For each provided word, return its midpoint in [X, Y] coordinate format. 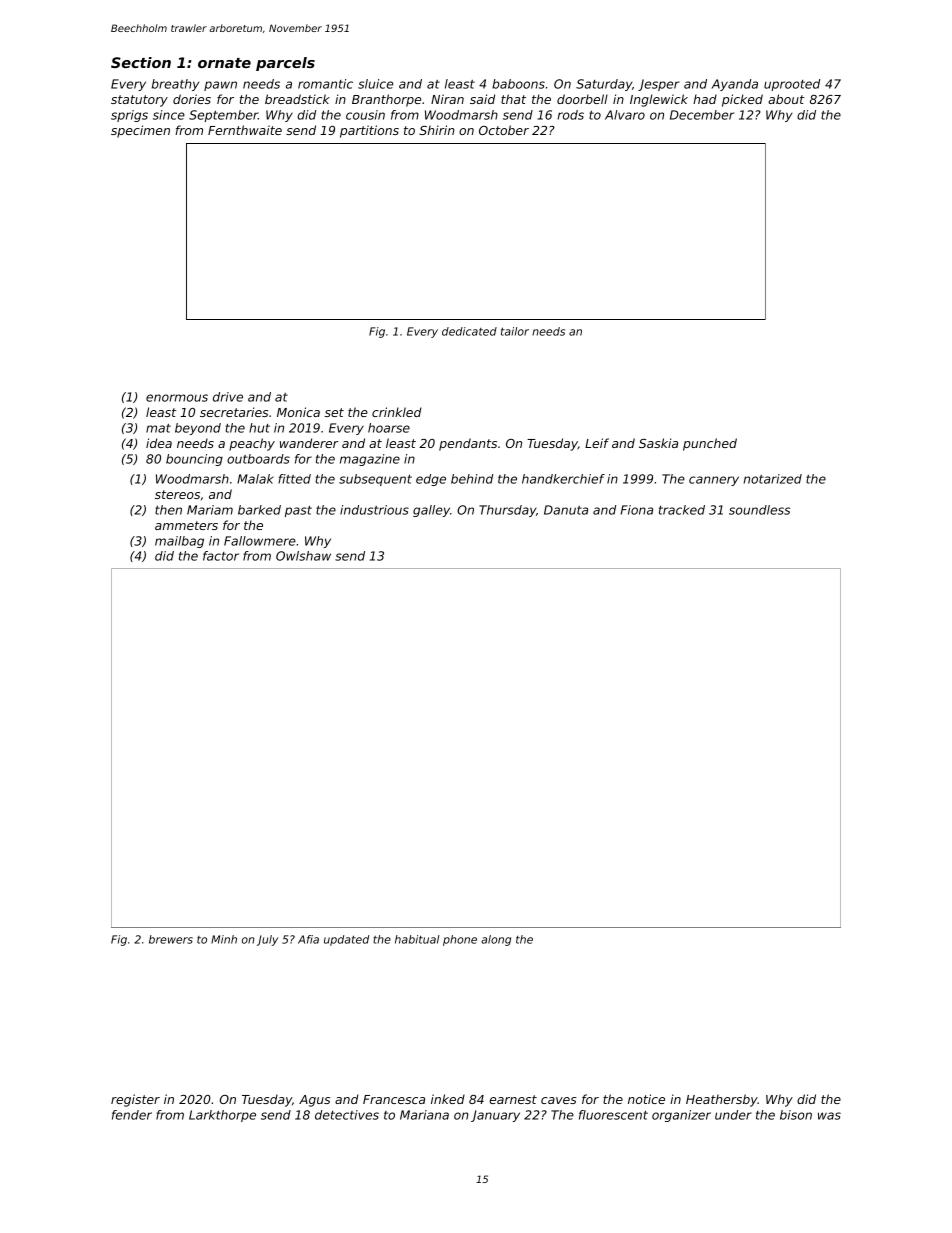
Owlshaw [303, 556]
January [495, 1116]
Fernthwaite [245, 130]
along [496, 940]
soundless [759, 510]
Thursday [507, 511]
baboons [518, 84]
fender [132, 1115]
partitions [369, 131]
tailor [515, 331]
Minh [224, 939]
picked [742, 100]
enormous [177, 398]
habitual [417, 939]
